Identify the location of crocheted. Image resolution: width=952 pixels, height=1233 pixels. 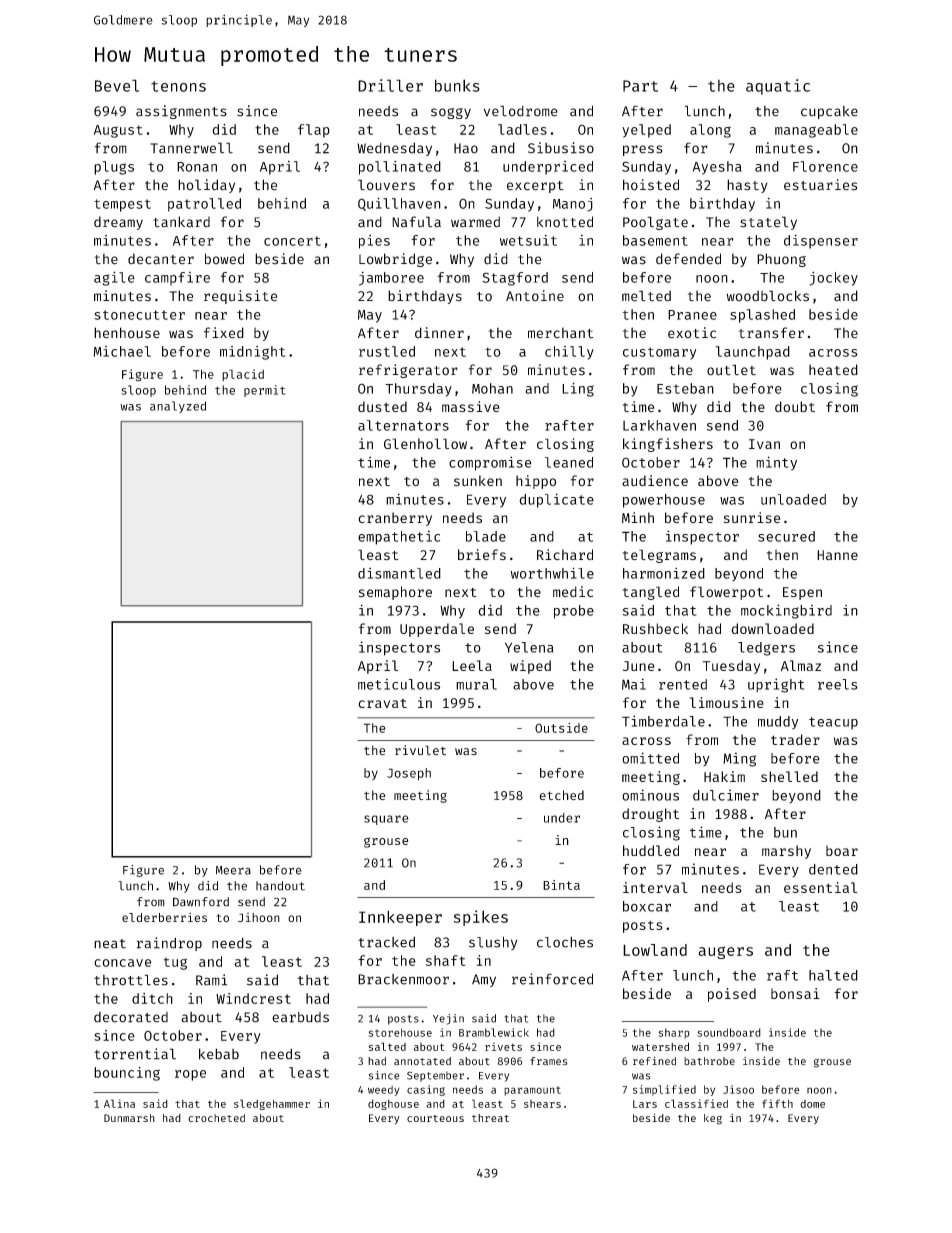
(216, 1118).
